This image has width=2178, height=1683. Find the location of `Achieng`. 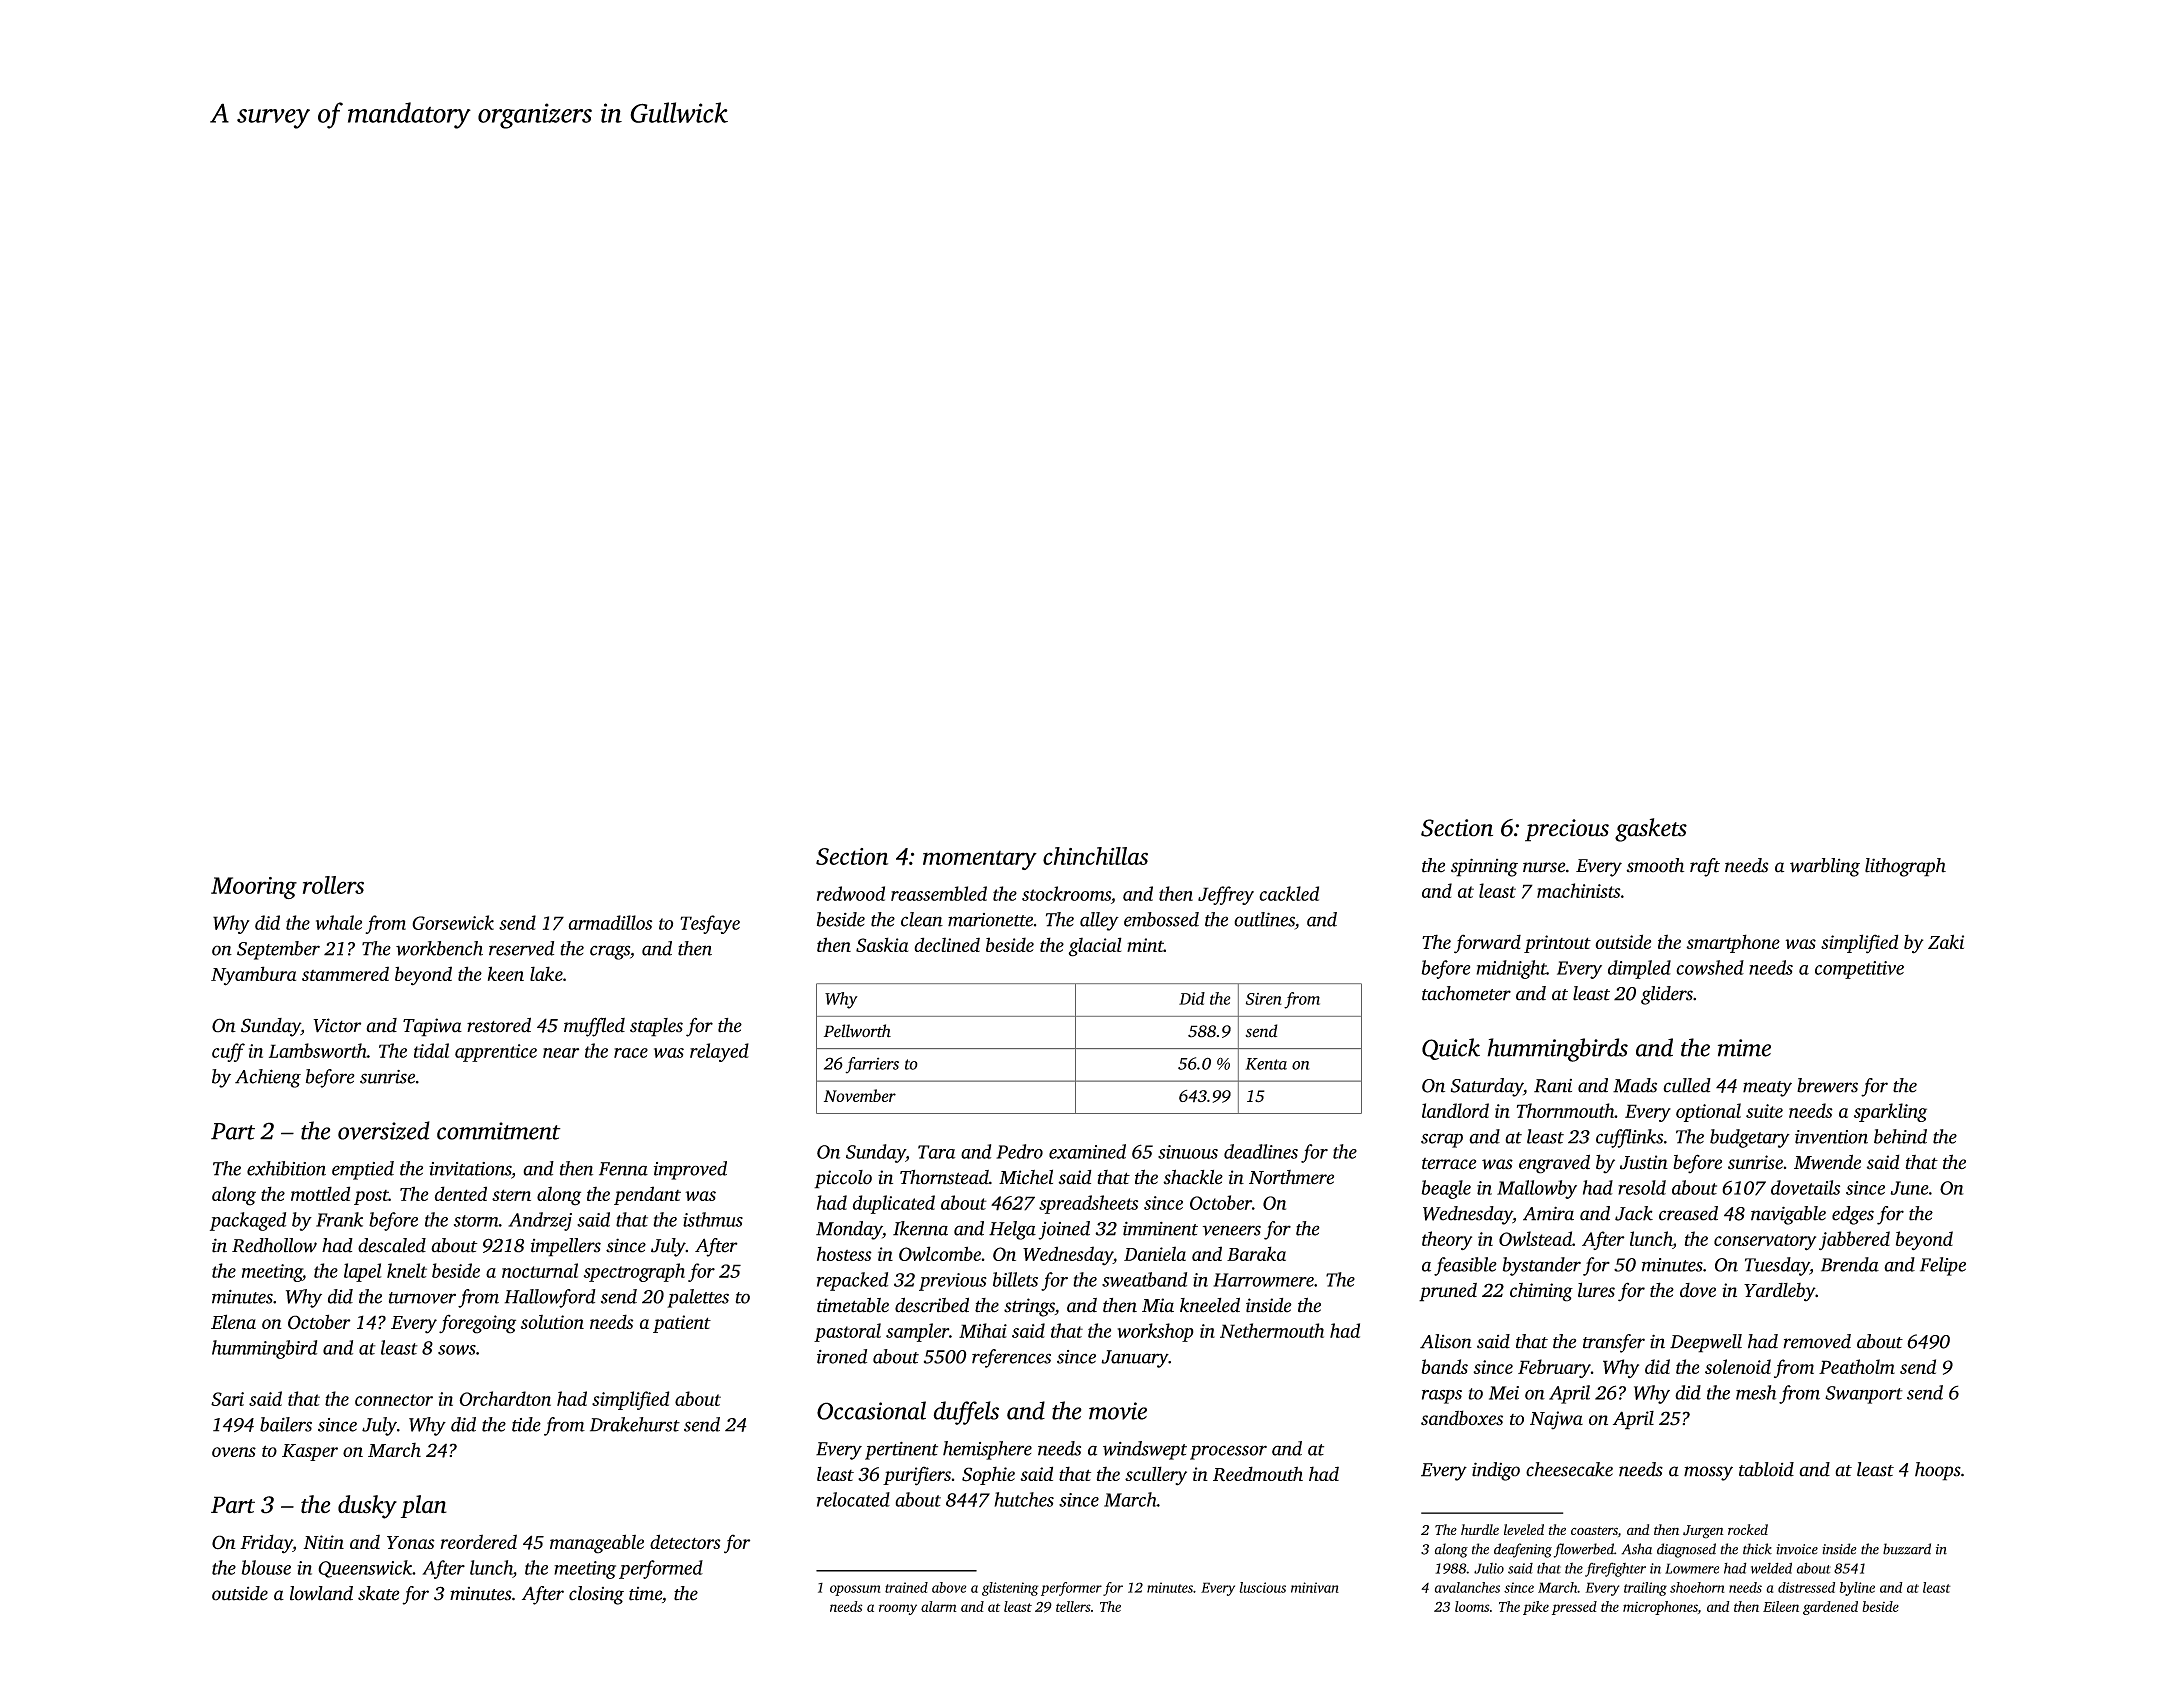

Achieng is located at coordinates (268, 1078).
